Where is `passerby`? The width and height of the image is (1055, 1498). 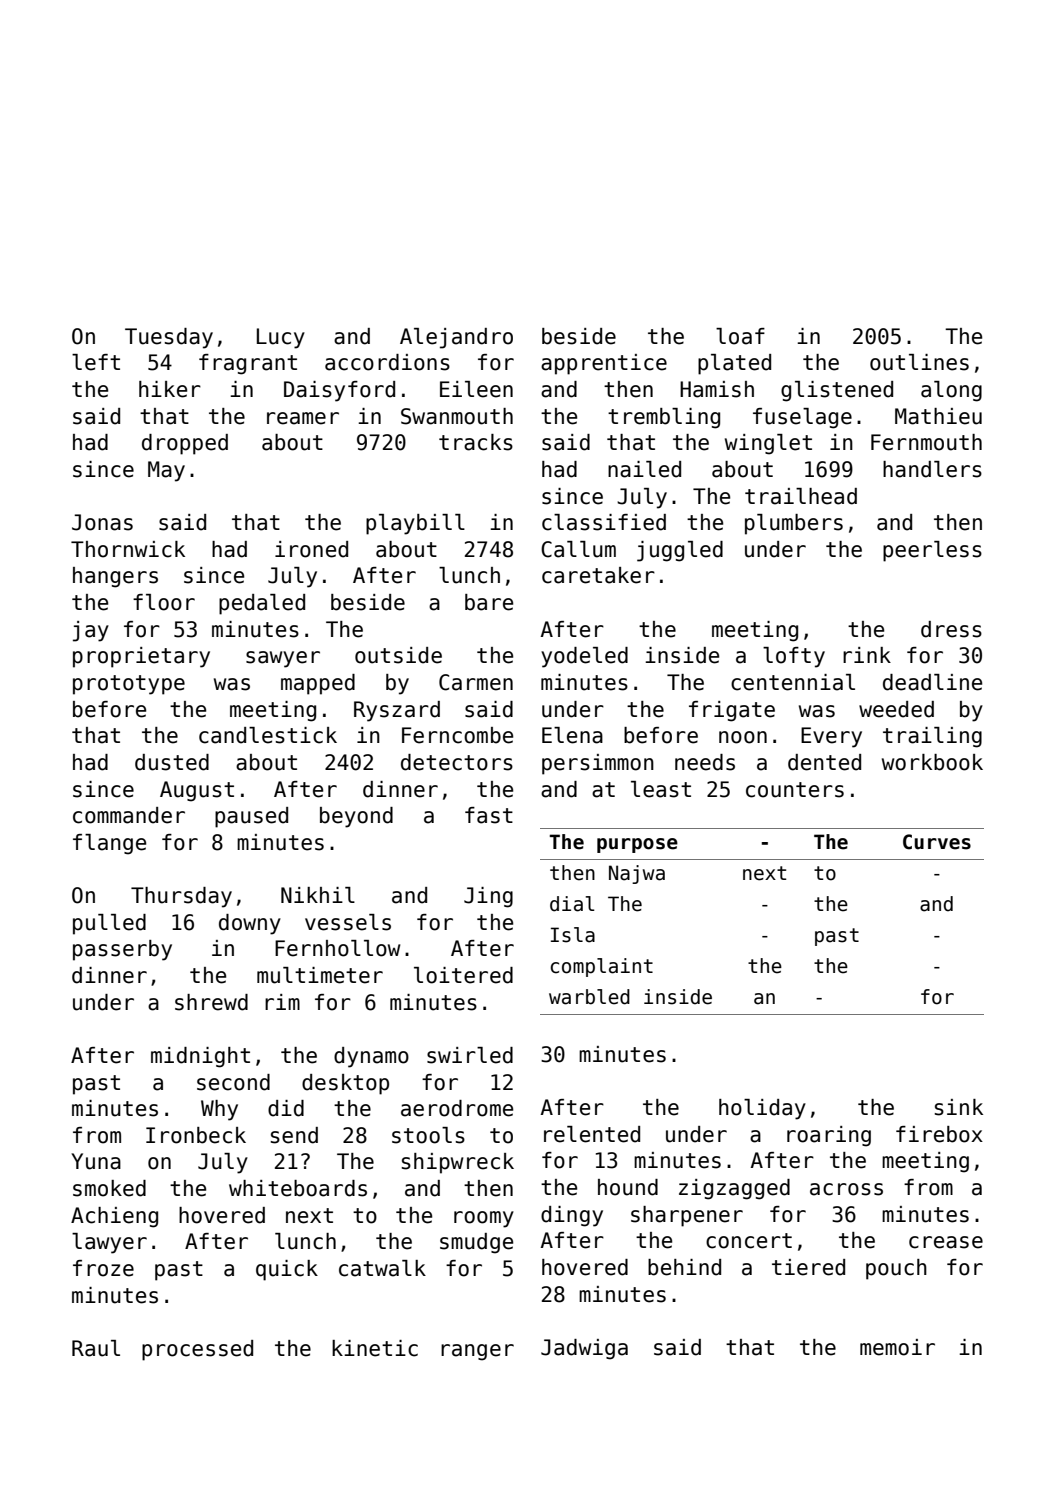 passerby is located at coordinates (122, 950).
